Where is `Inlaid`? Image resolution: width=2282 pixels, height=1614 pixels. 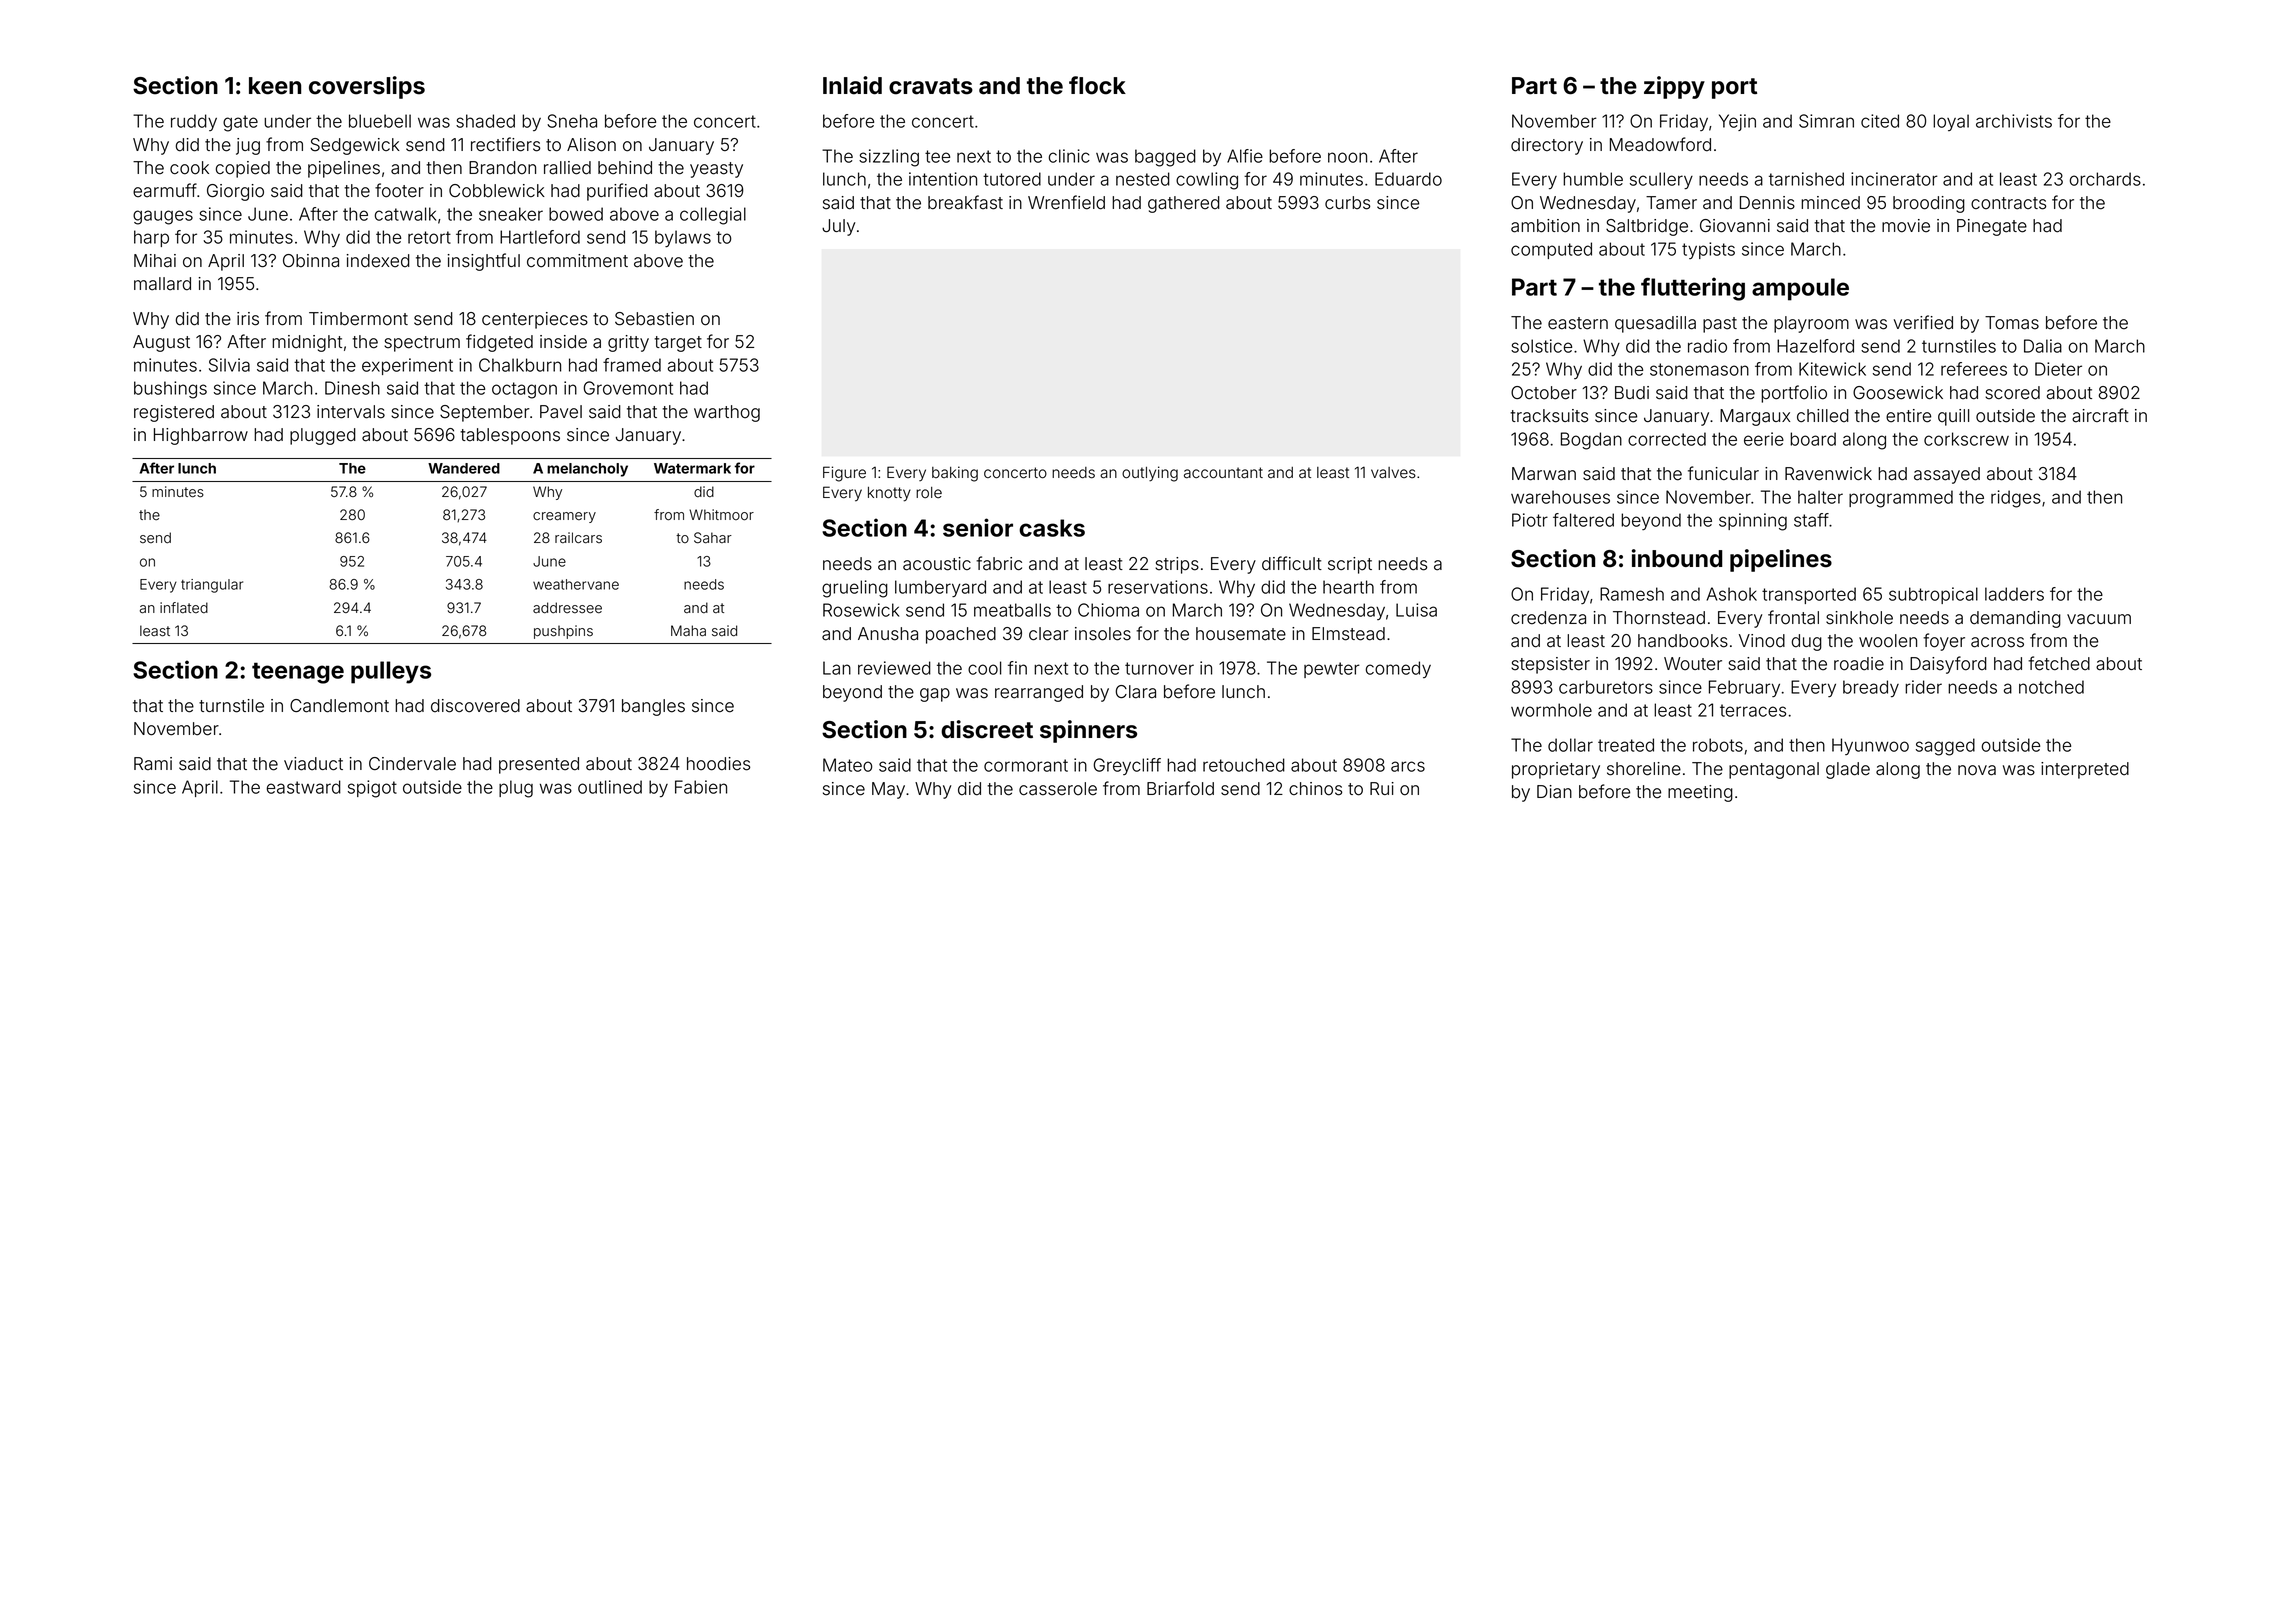 Inlaid is located at coordinates (852, 85).
